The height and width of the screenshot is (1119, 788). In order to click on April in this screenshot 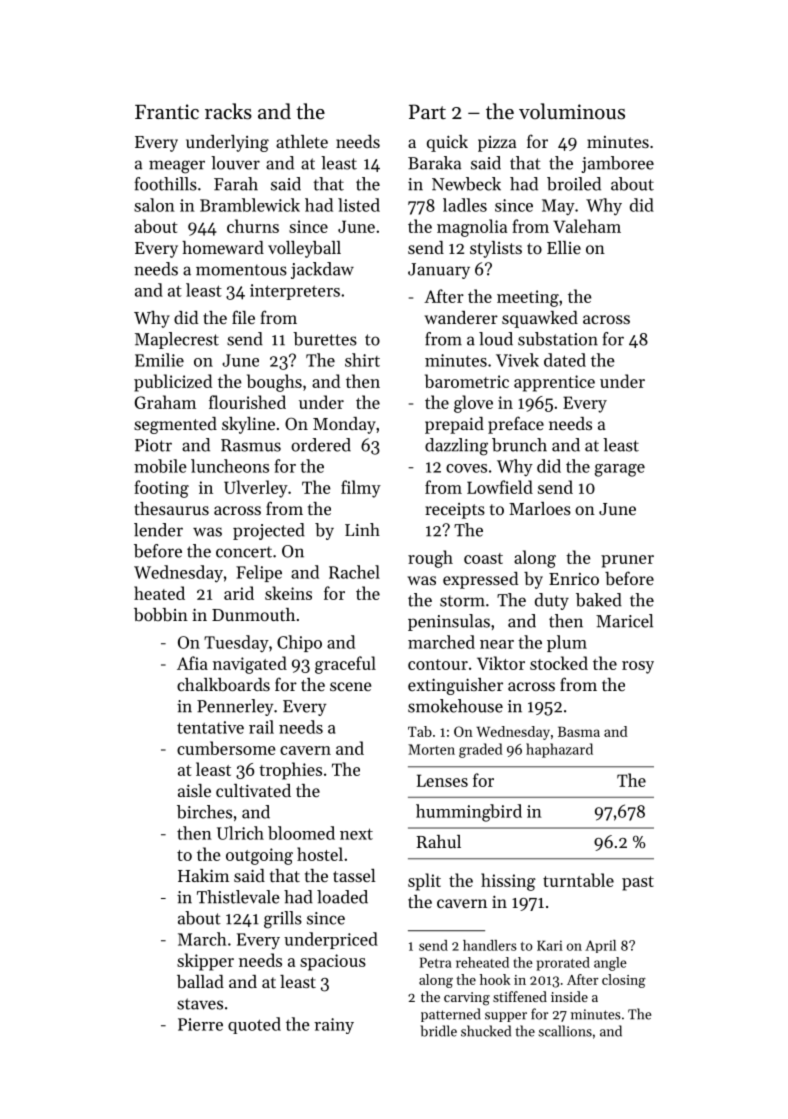, I will do `click(600, 946)`.
